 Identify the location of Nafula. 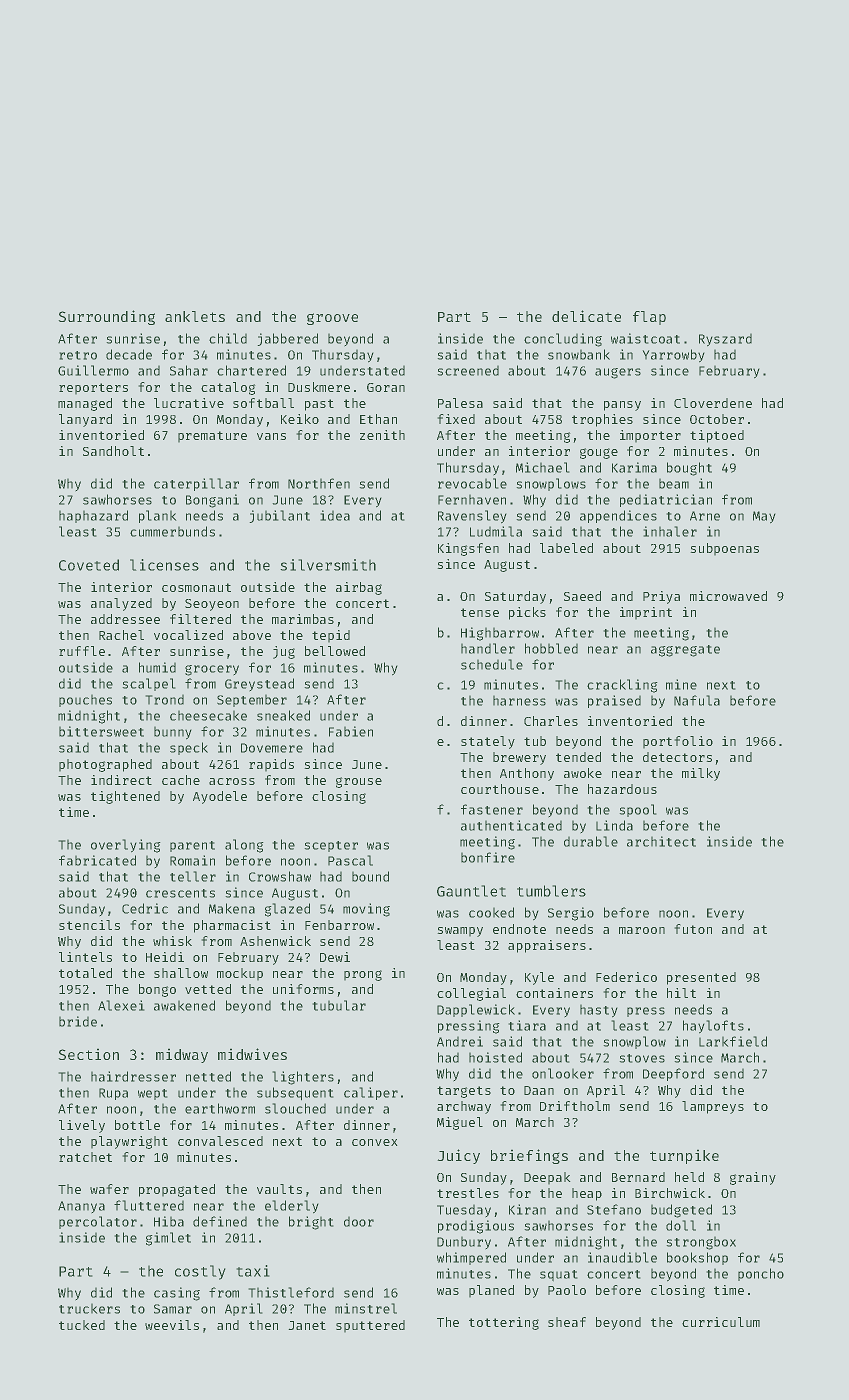
(697, 700).
